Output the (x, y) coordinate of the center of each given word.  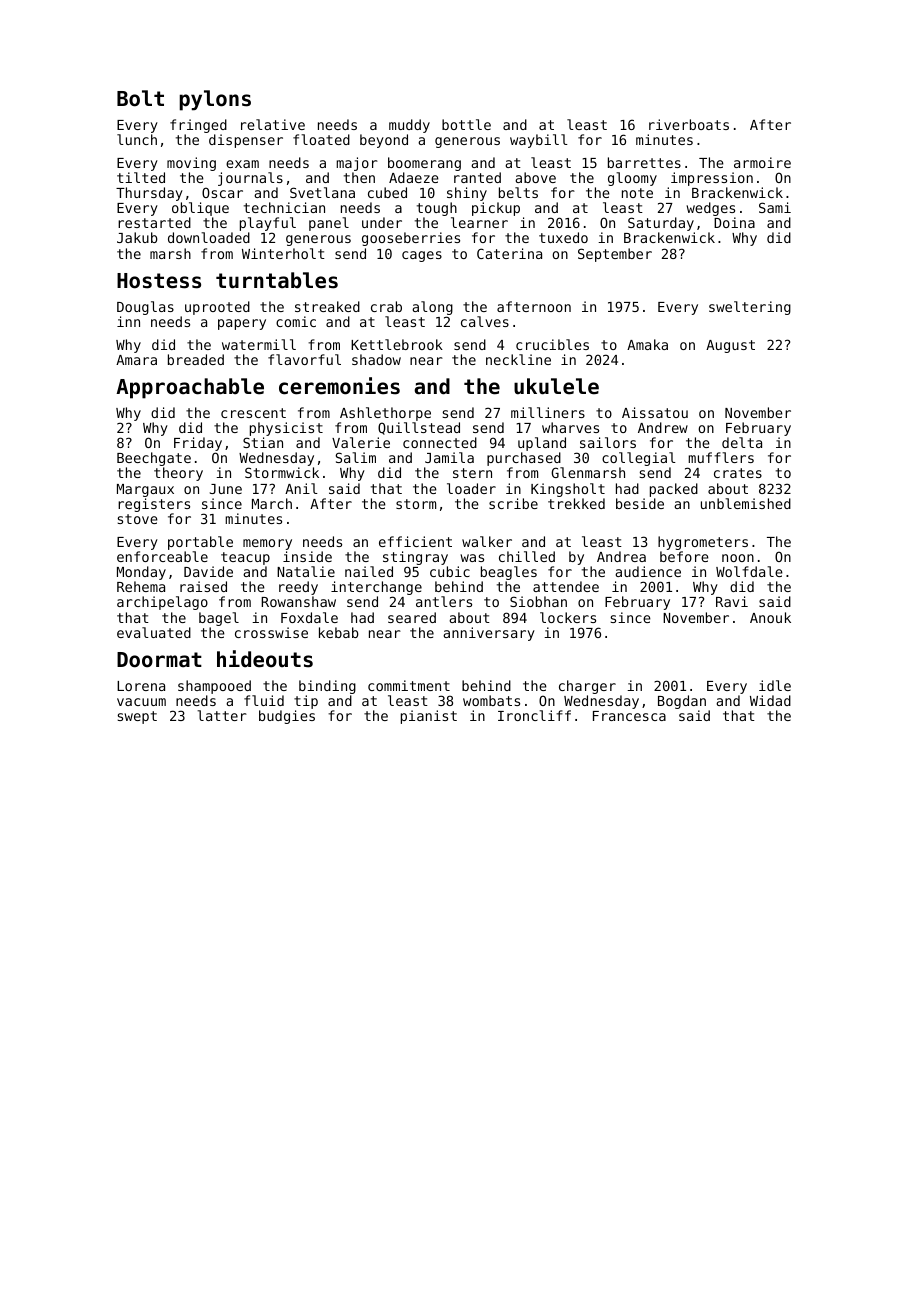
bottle (466, 124)
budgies (287, 717)
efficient (415, 541)
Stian (263, 442)
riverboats (689, 124)
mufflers (721, 457)
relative (273, 124)
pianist (429, 717)
